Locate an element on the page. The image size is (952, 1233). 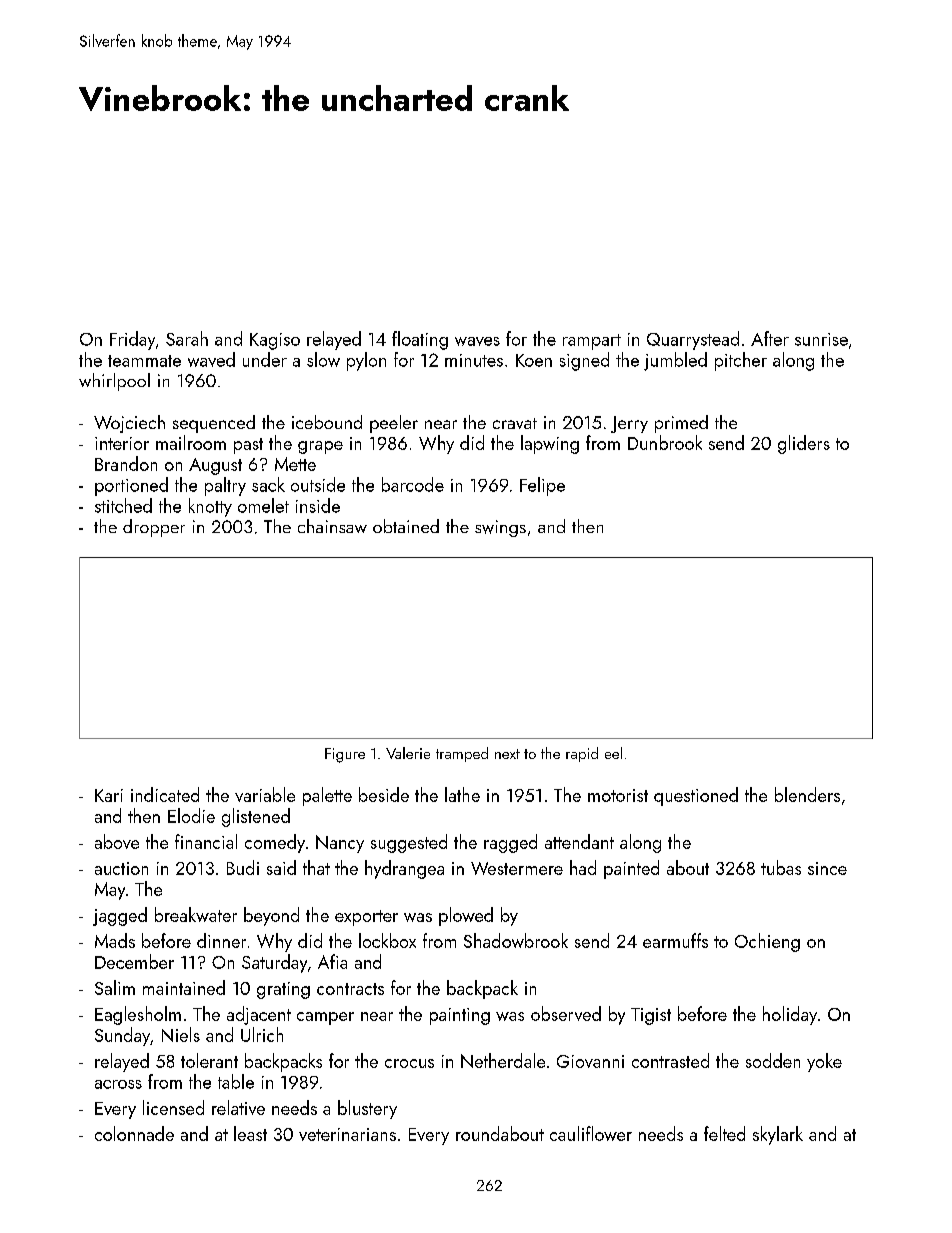
lockbox is located at coordinates (387, 940).
